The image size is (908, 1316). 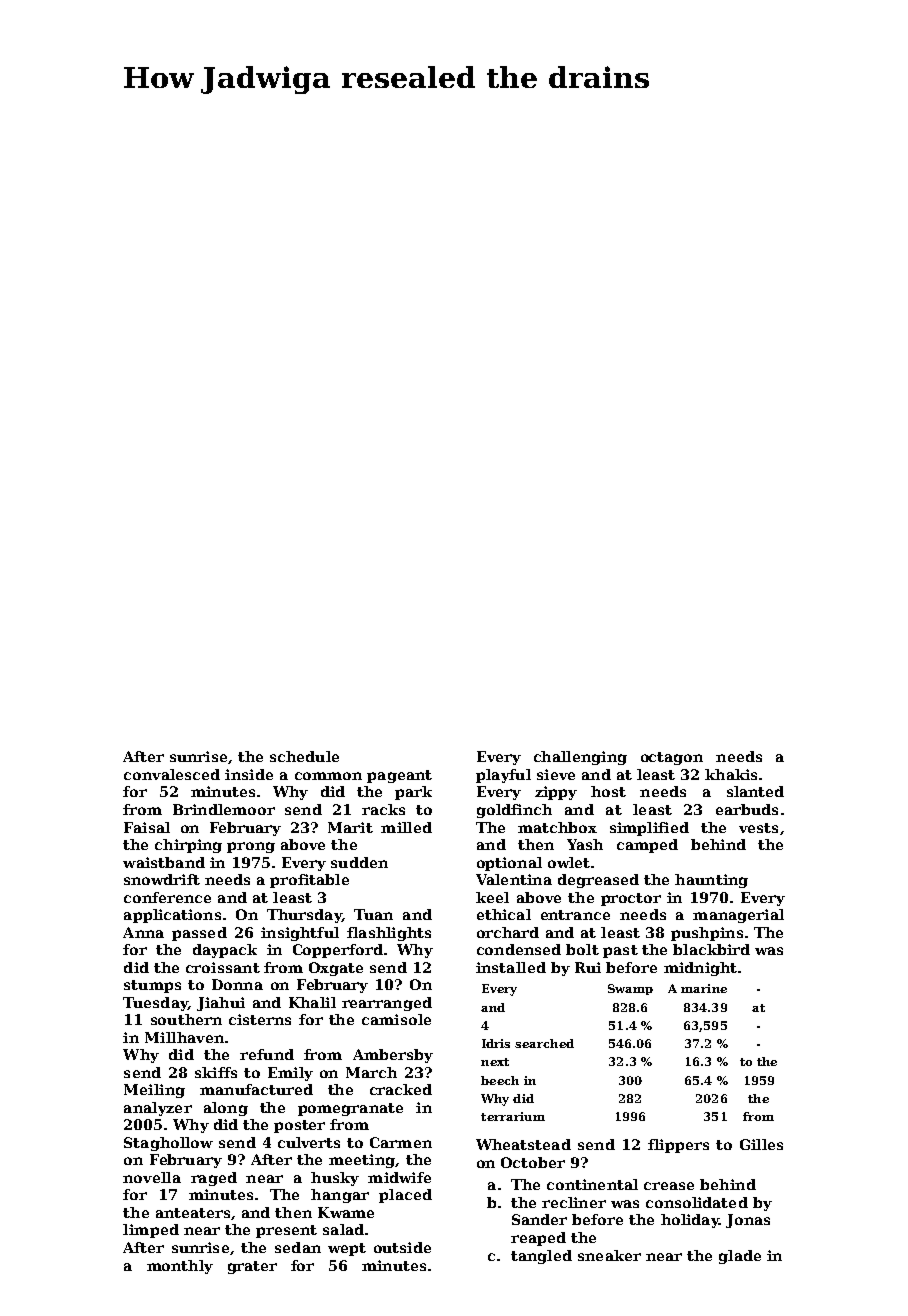 What do you see at coordinates (413, 793) in the document?
I see `park` at bounding box center [413, 793].
